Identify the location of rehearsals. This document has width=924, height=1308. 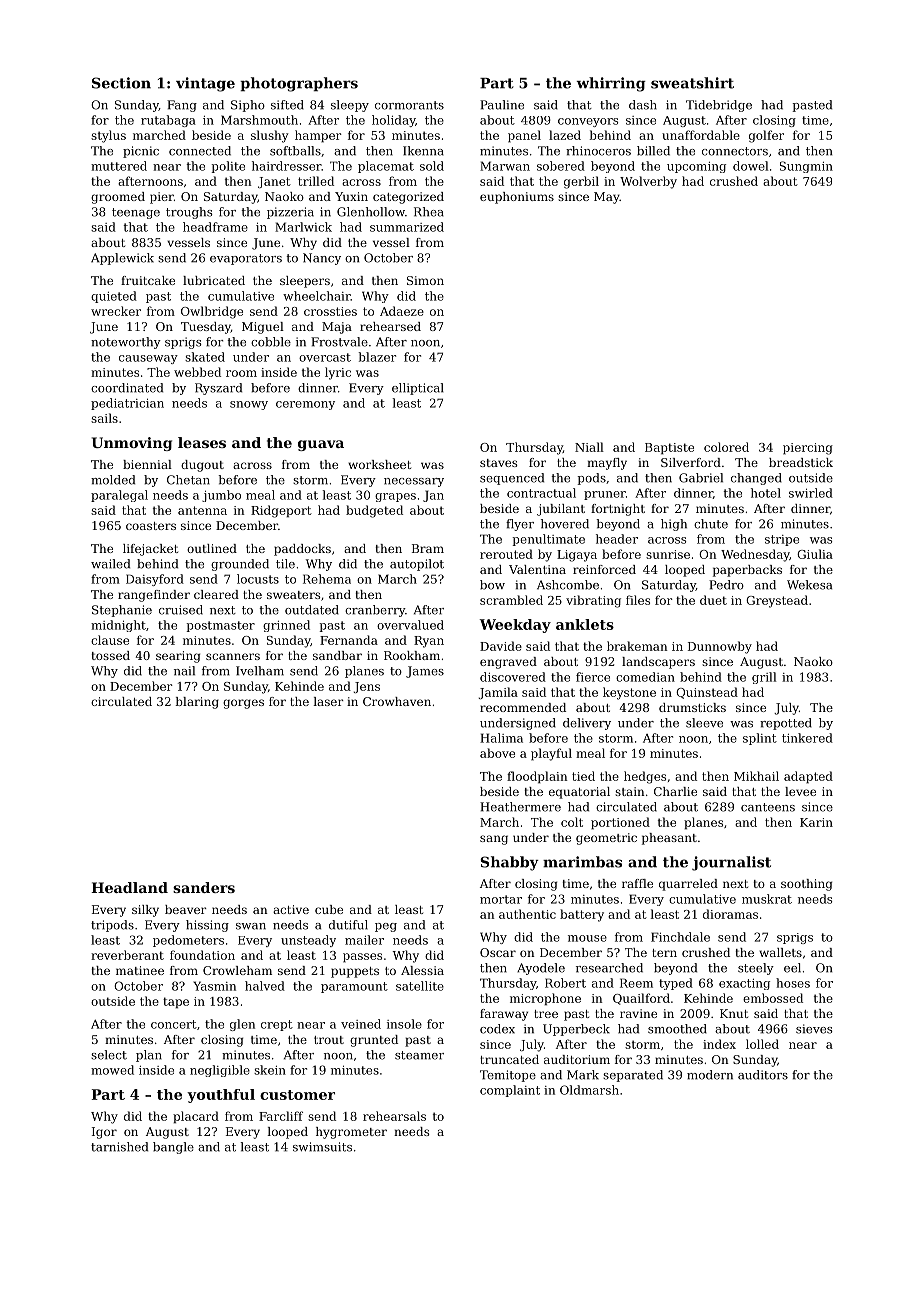
(394, 1116).
